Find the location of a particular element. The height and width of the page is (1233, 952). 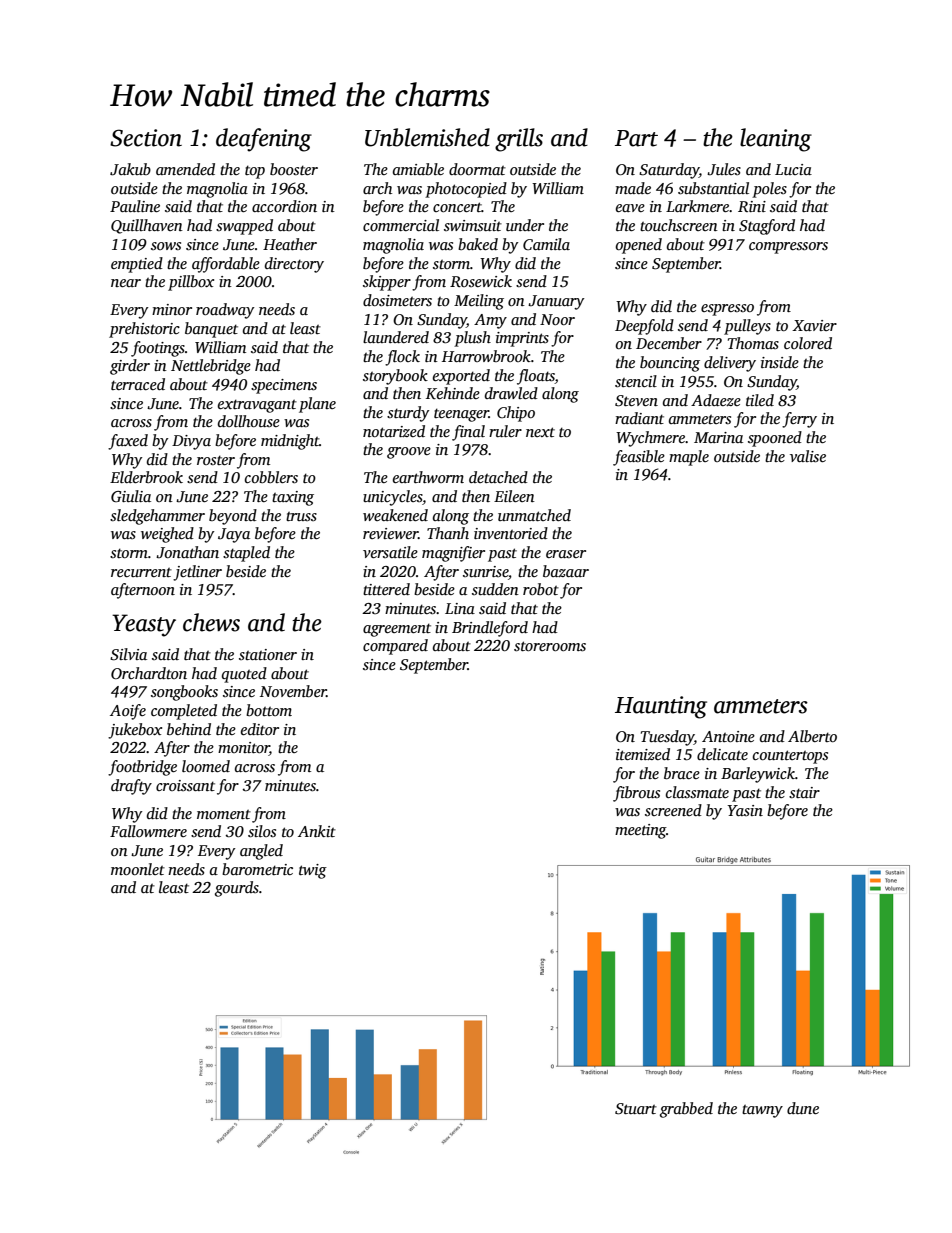

maple is located at coordinates (689, 458).
